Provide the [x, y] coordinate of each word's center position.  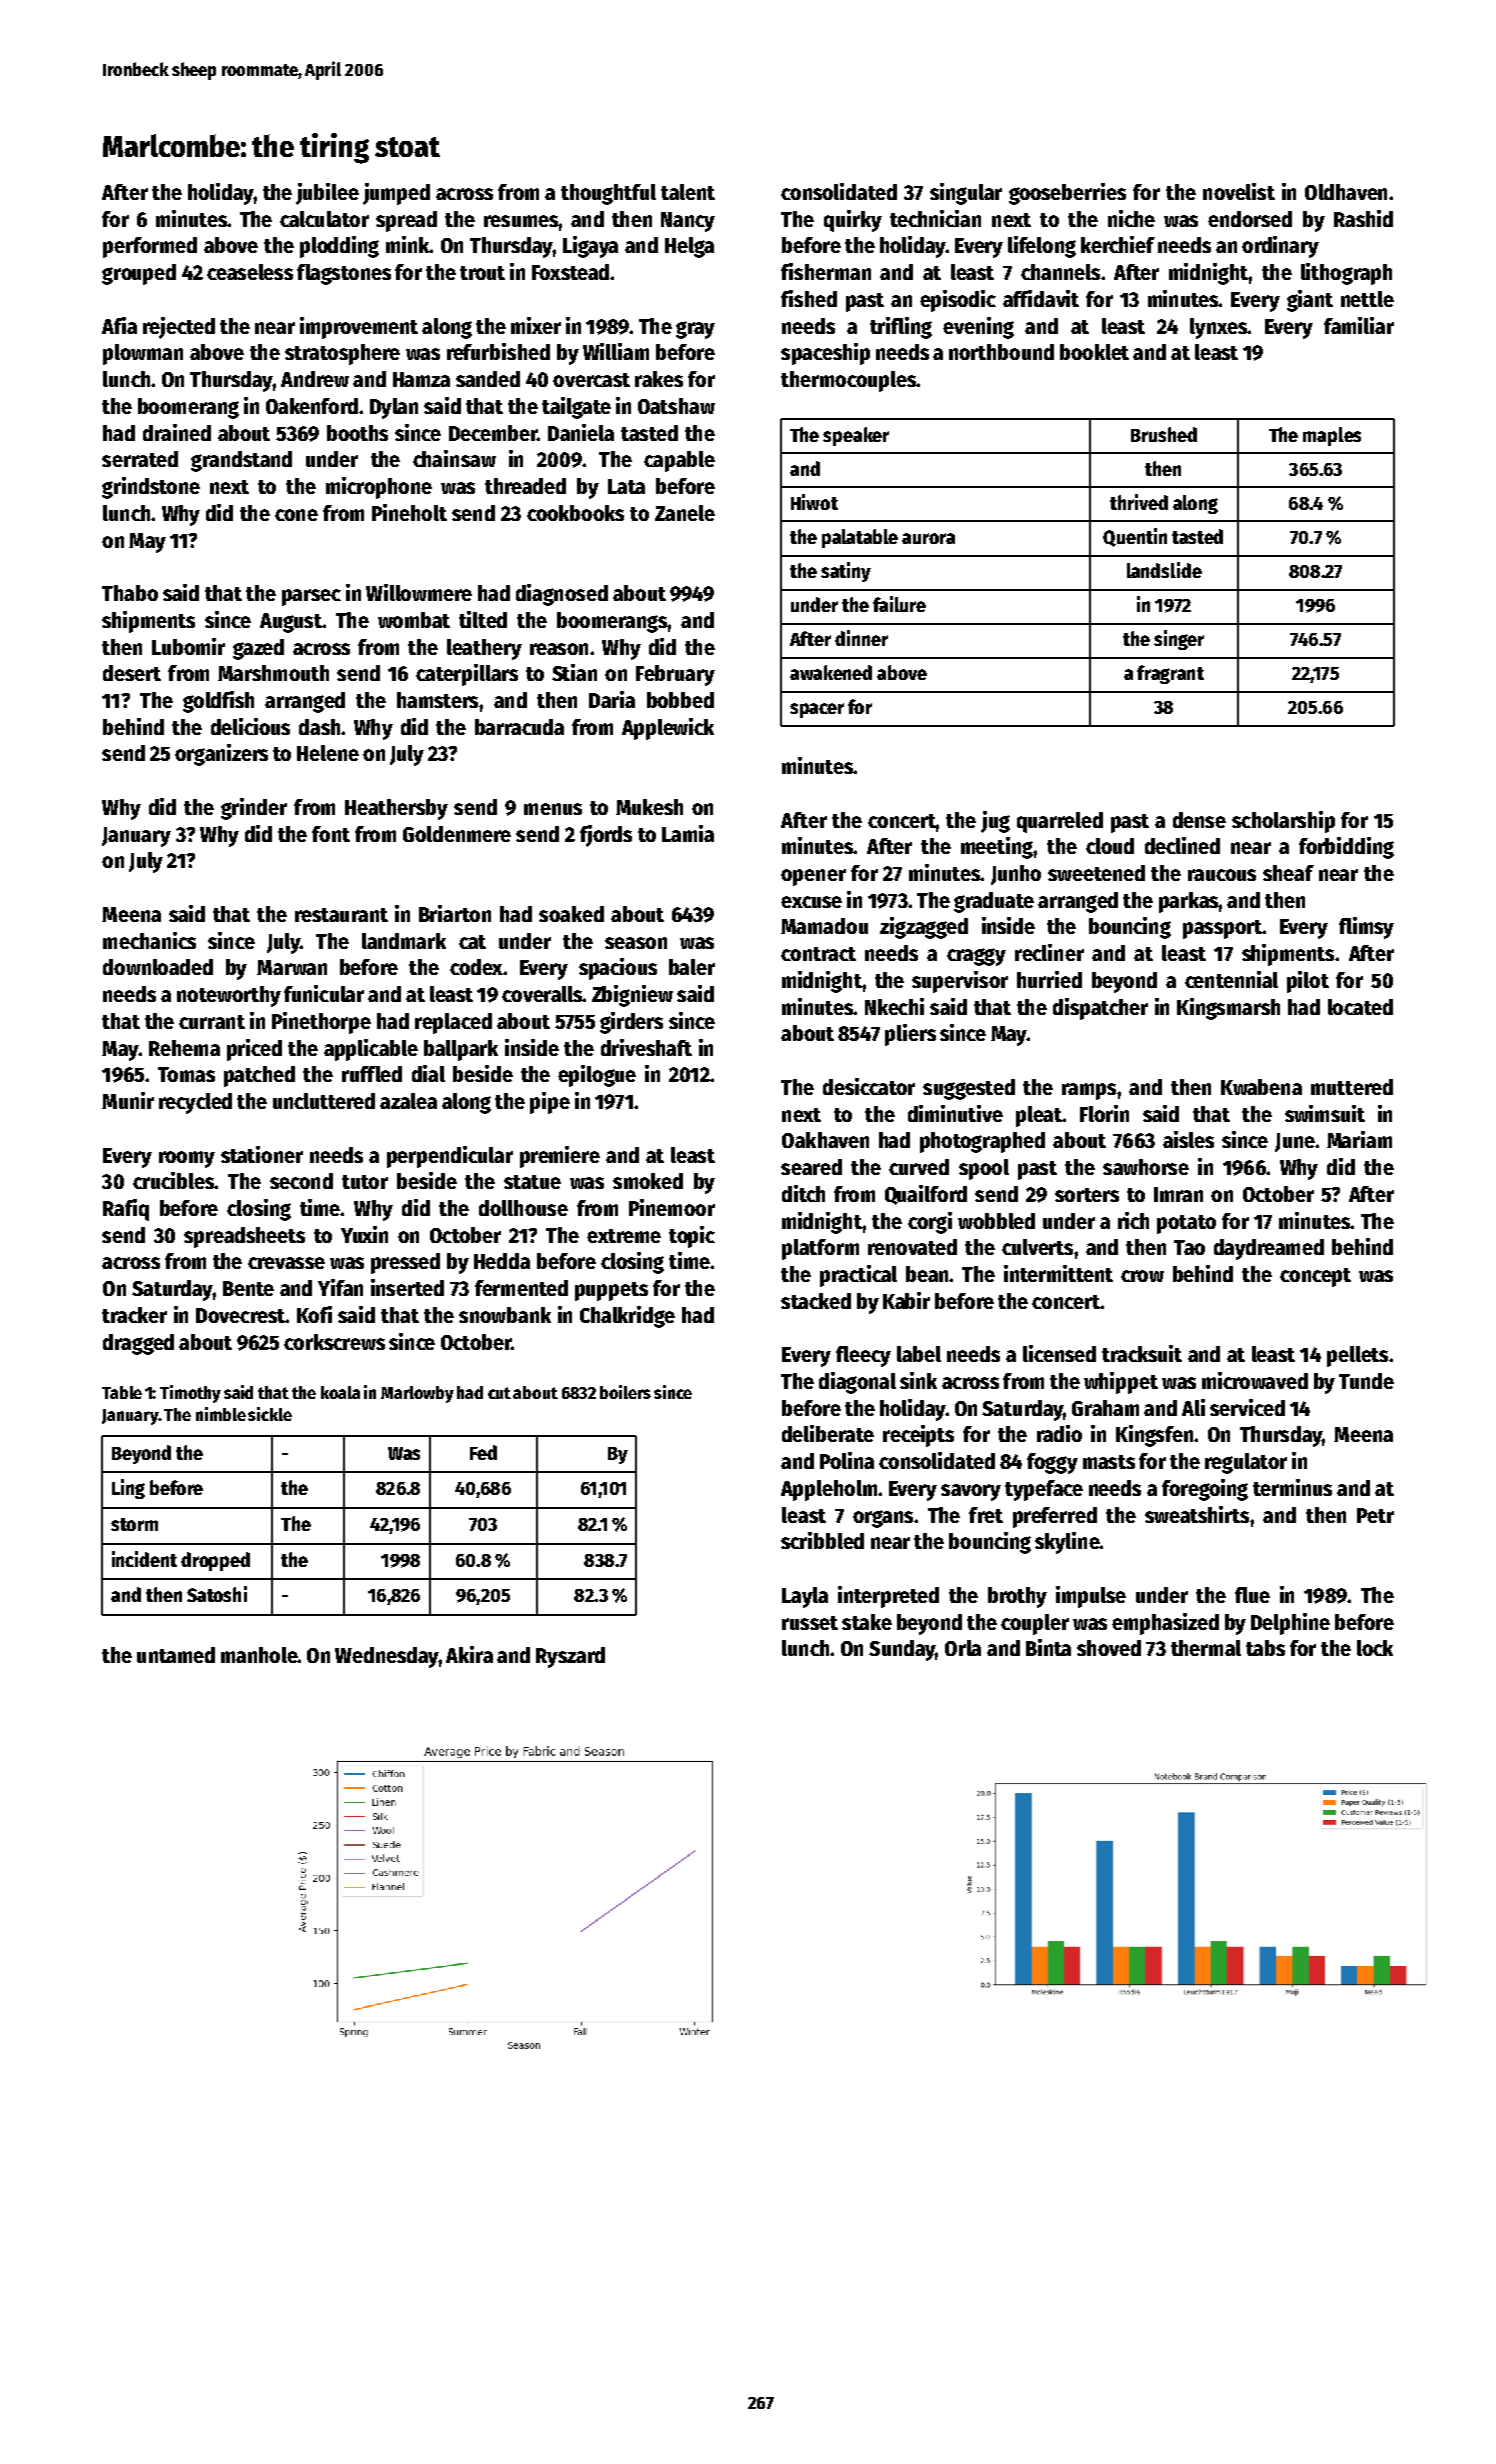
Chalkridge [627, 1317]
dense [1199, 820]
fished [809, 298]
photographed [982, 1142]
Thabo [130, 593]
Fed [483, 1452]
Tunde [1366, 1381]
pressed [405, 1263]
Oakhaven [825, 1140]
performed [150, 247]
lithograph [1346, 274]
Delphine [1290, 1624]
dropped [215, 1561]
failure [899, 604]
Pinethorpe [321, 1023]
